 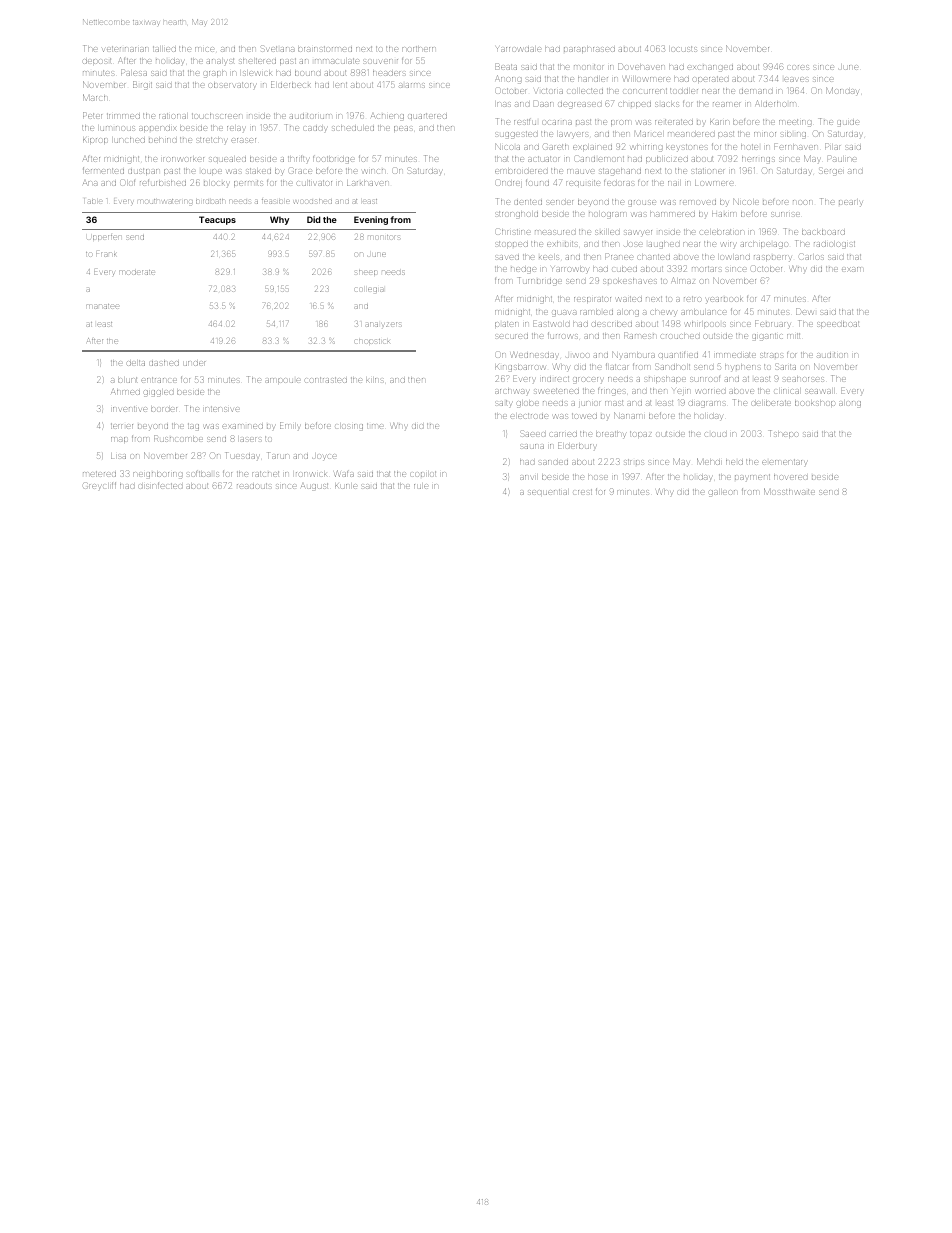 I want to click on northern, so click(x=419, y=49).
